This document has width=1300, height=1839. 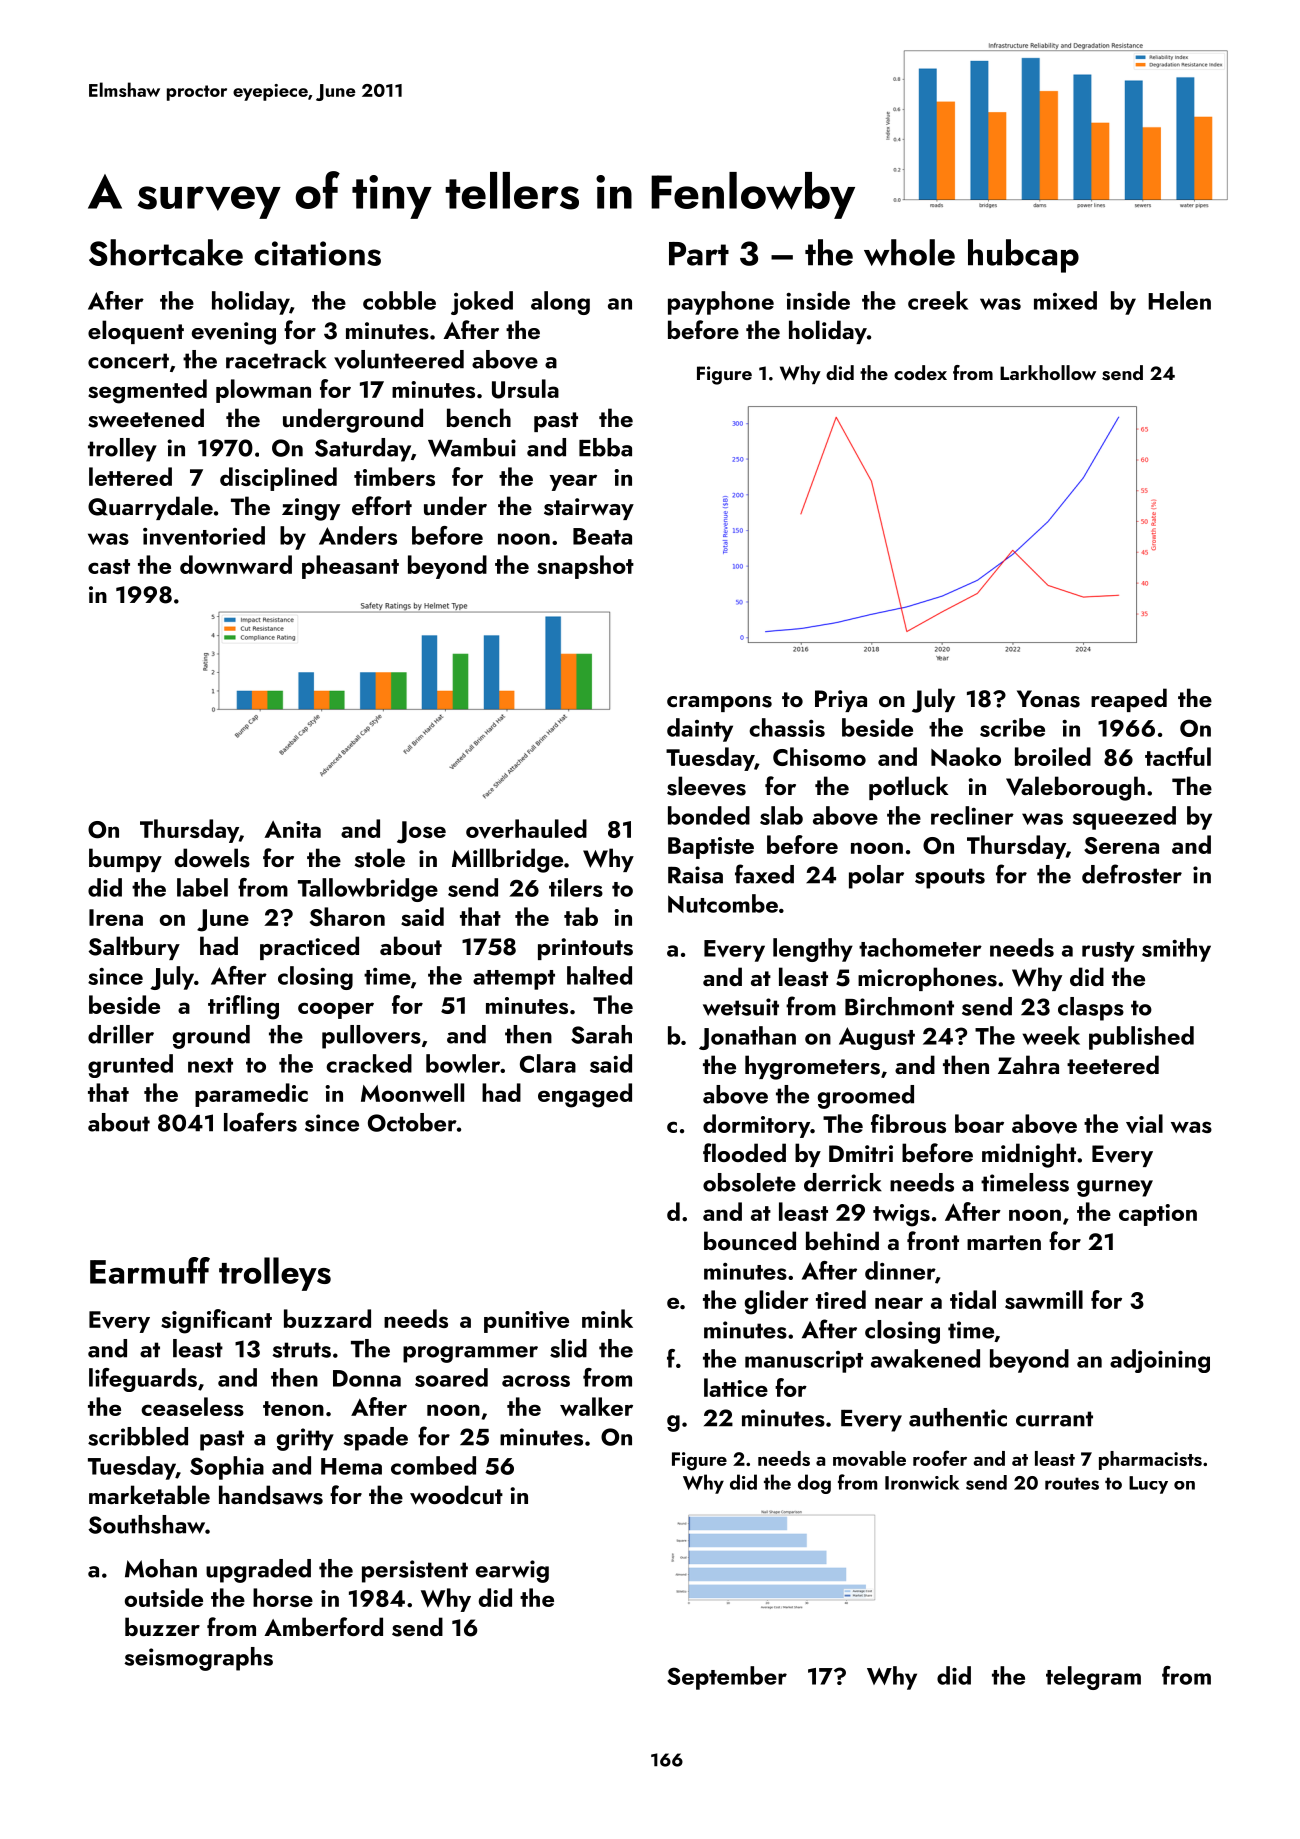 What do you see at coordinates (525, 389) in the document?
I see `Ursula` at bounding box center [525, 389].
